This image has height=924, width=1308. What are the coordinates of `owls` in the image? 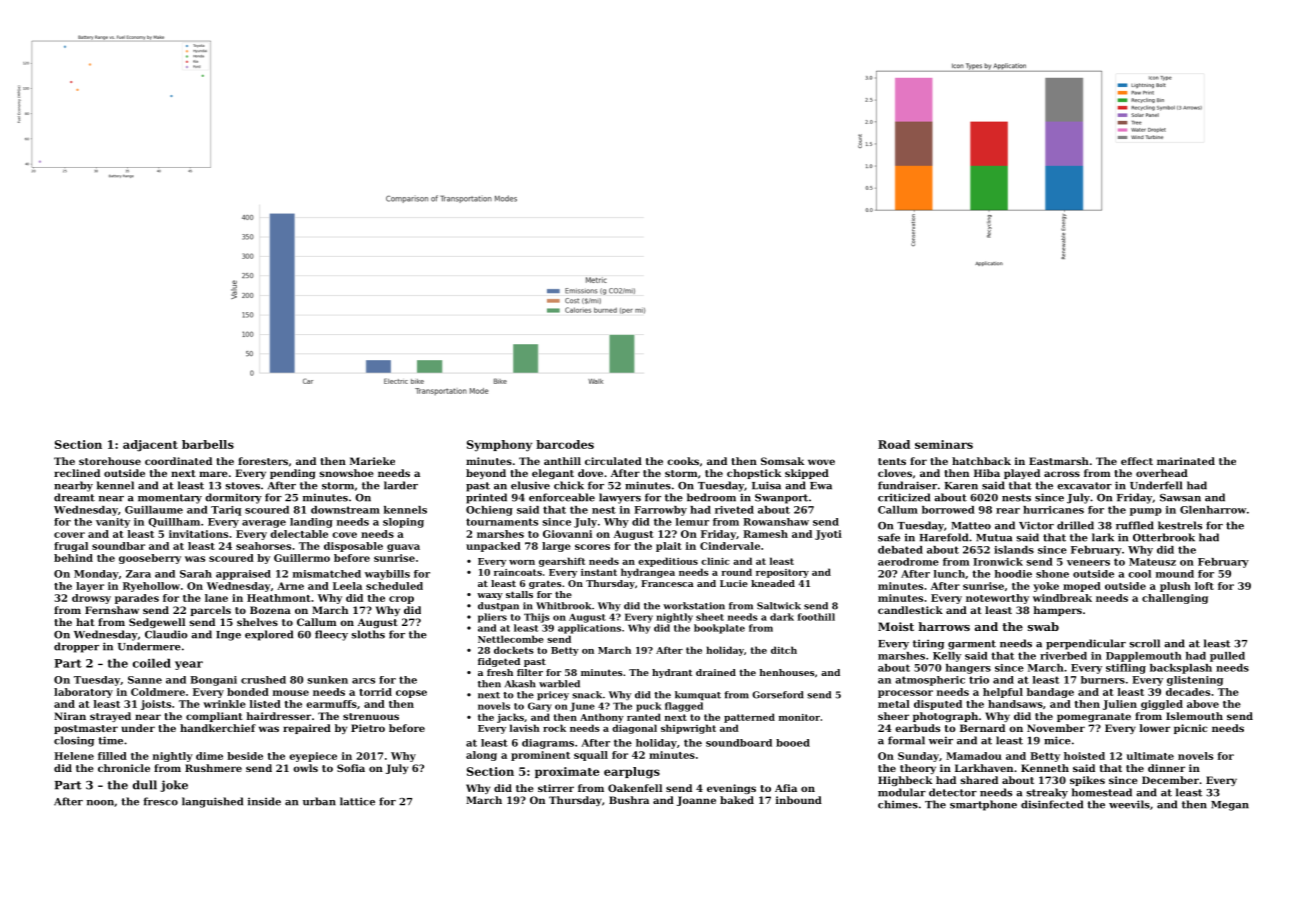 It's located at (305, 768).
